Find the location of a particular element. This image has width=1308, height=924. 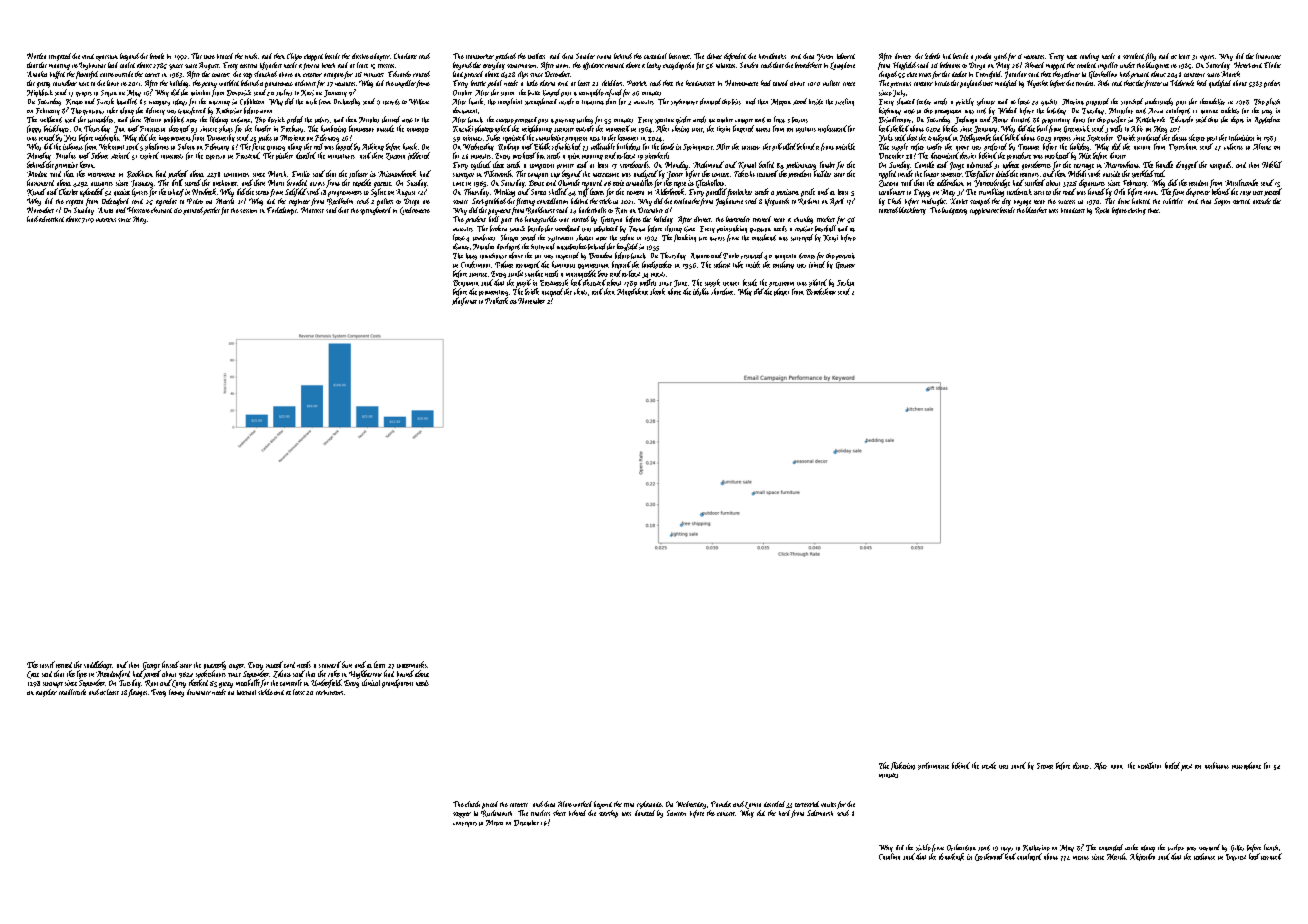

watermarks is located at coordinates (412, 664).
